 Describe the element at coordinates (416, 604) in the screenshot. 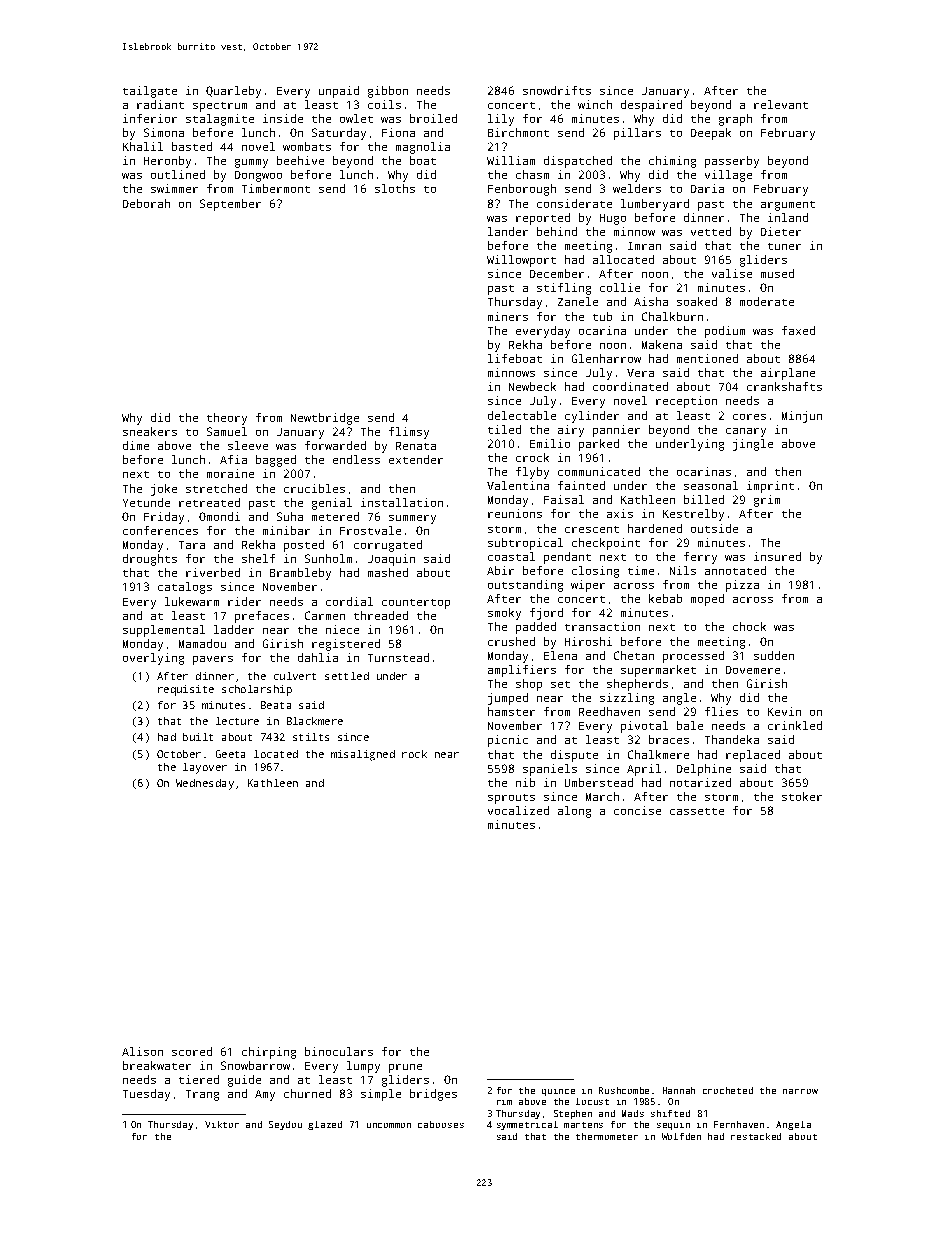

I see `countertop` at that location.
